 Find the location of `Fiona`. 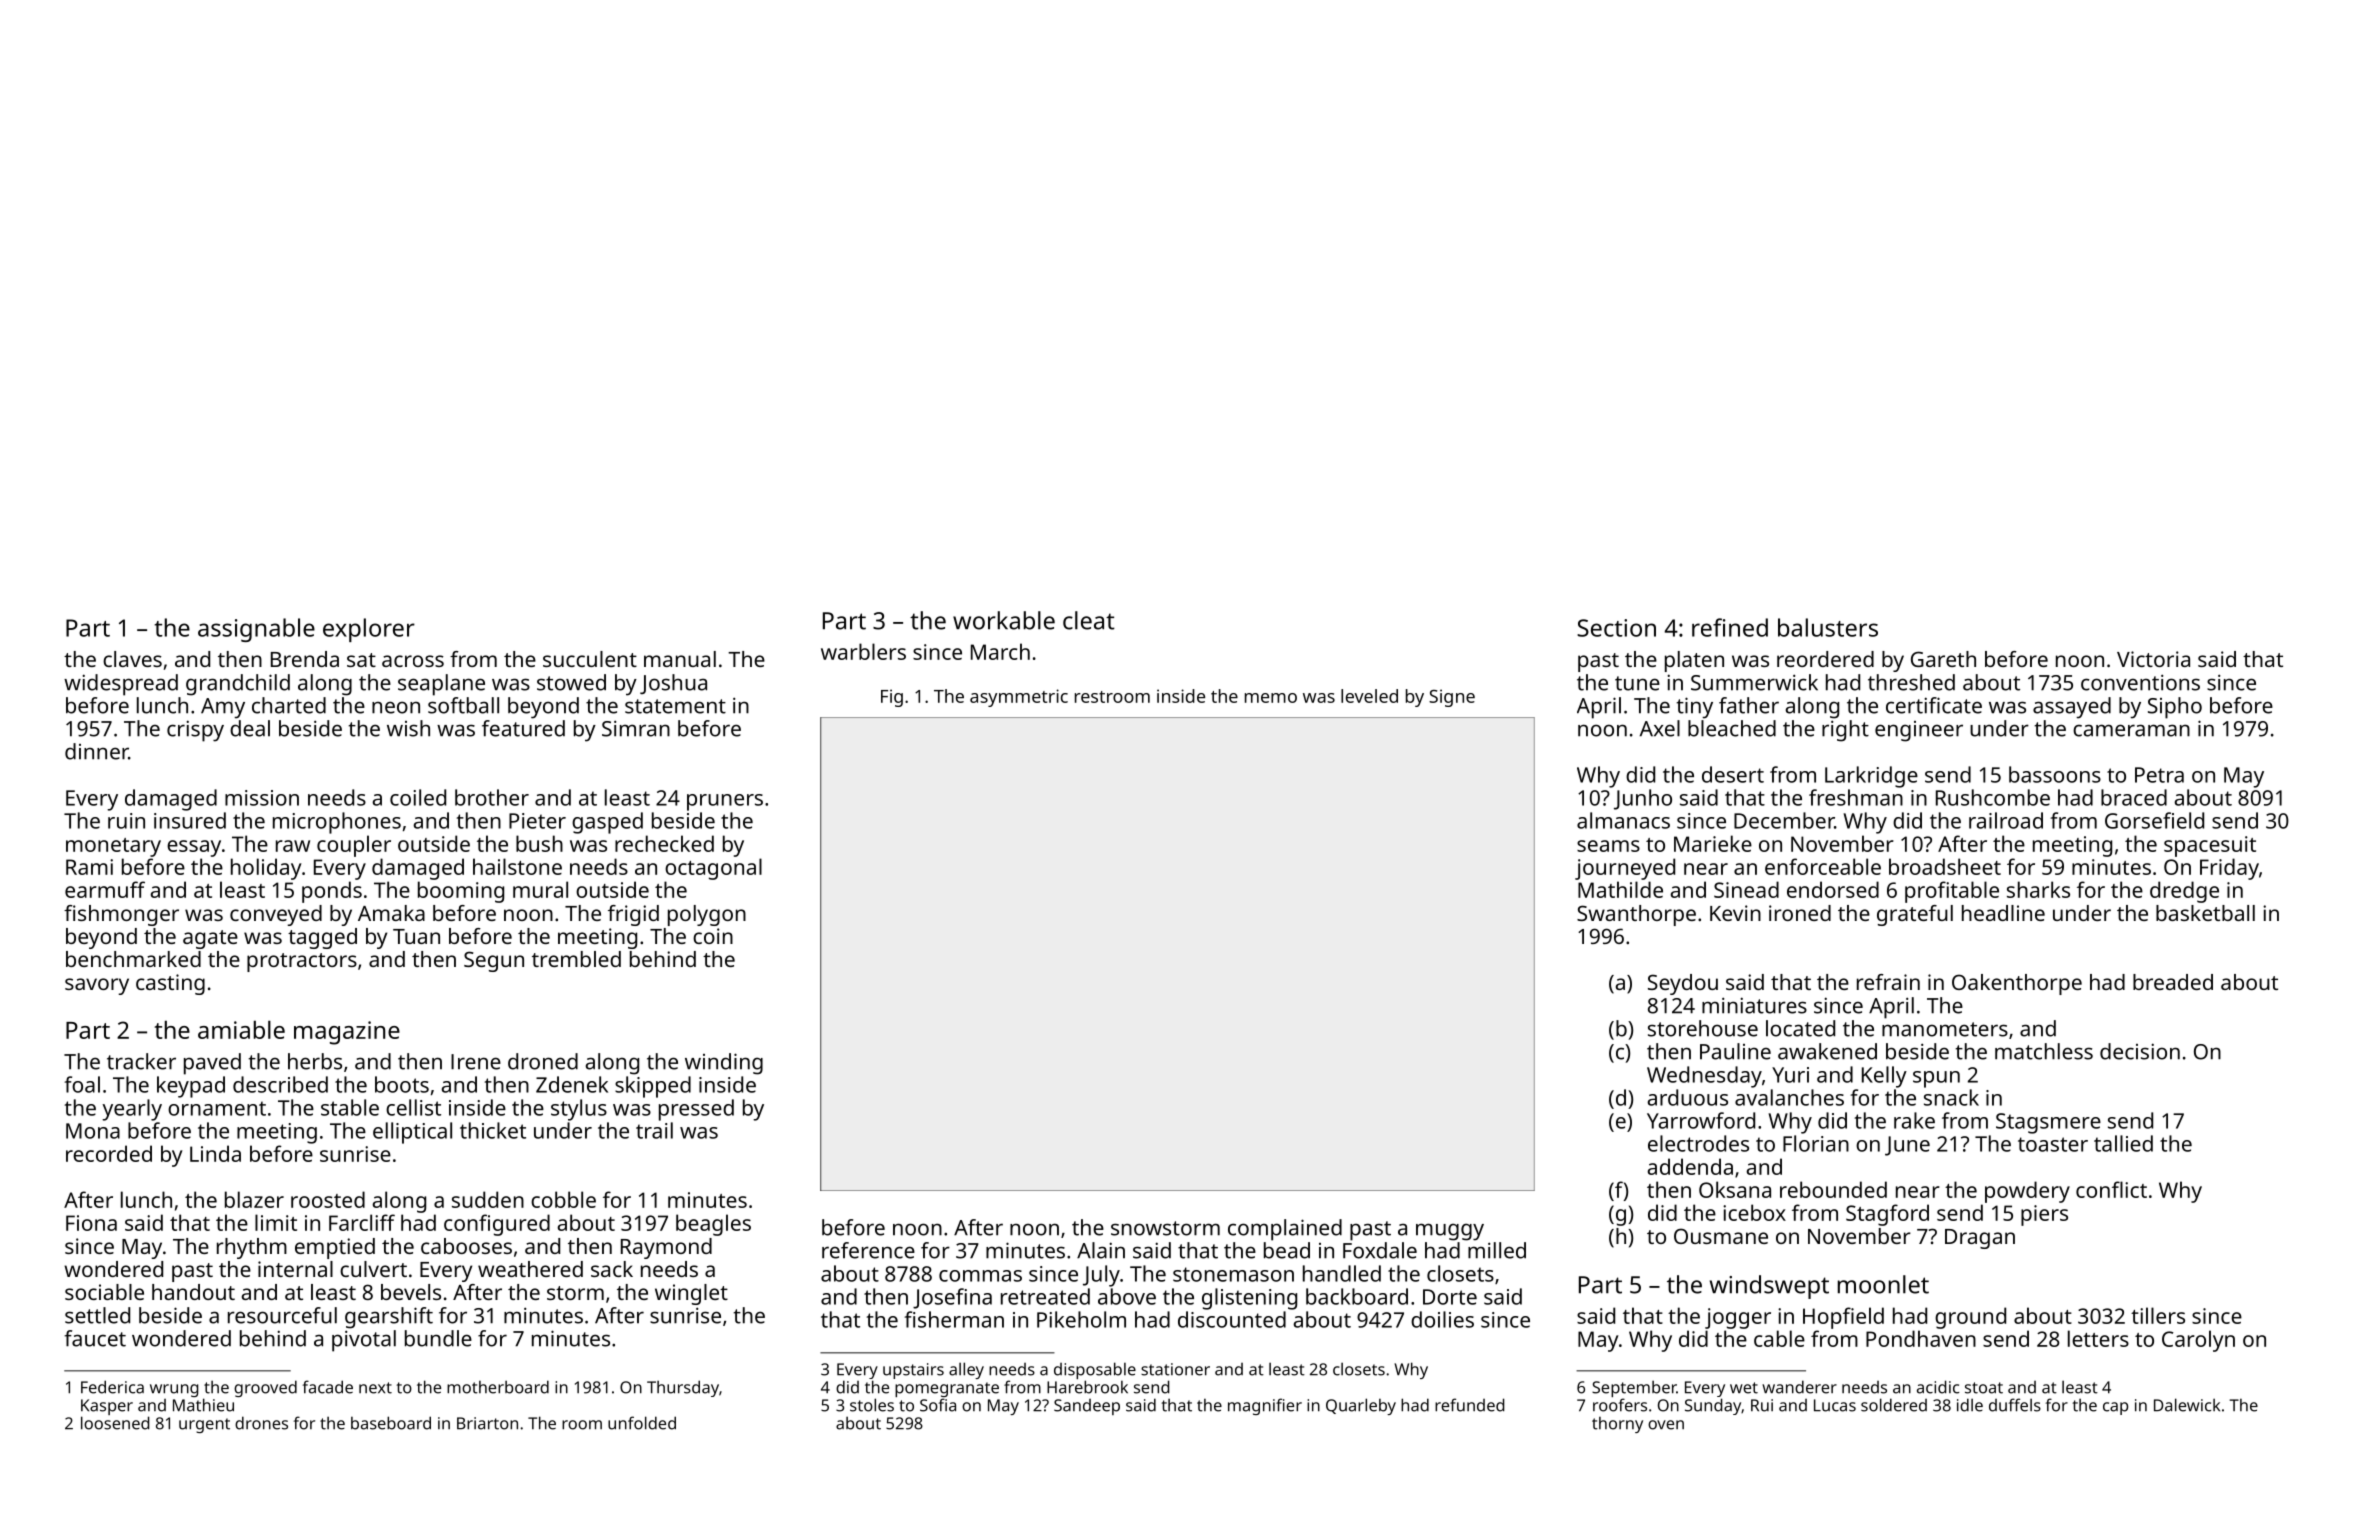

Fiona is located at coordinates (91, 1223).
